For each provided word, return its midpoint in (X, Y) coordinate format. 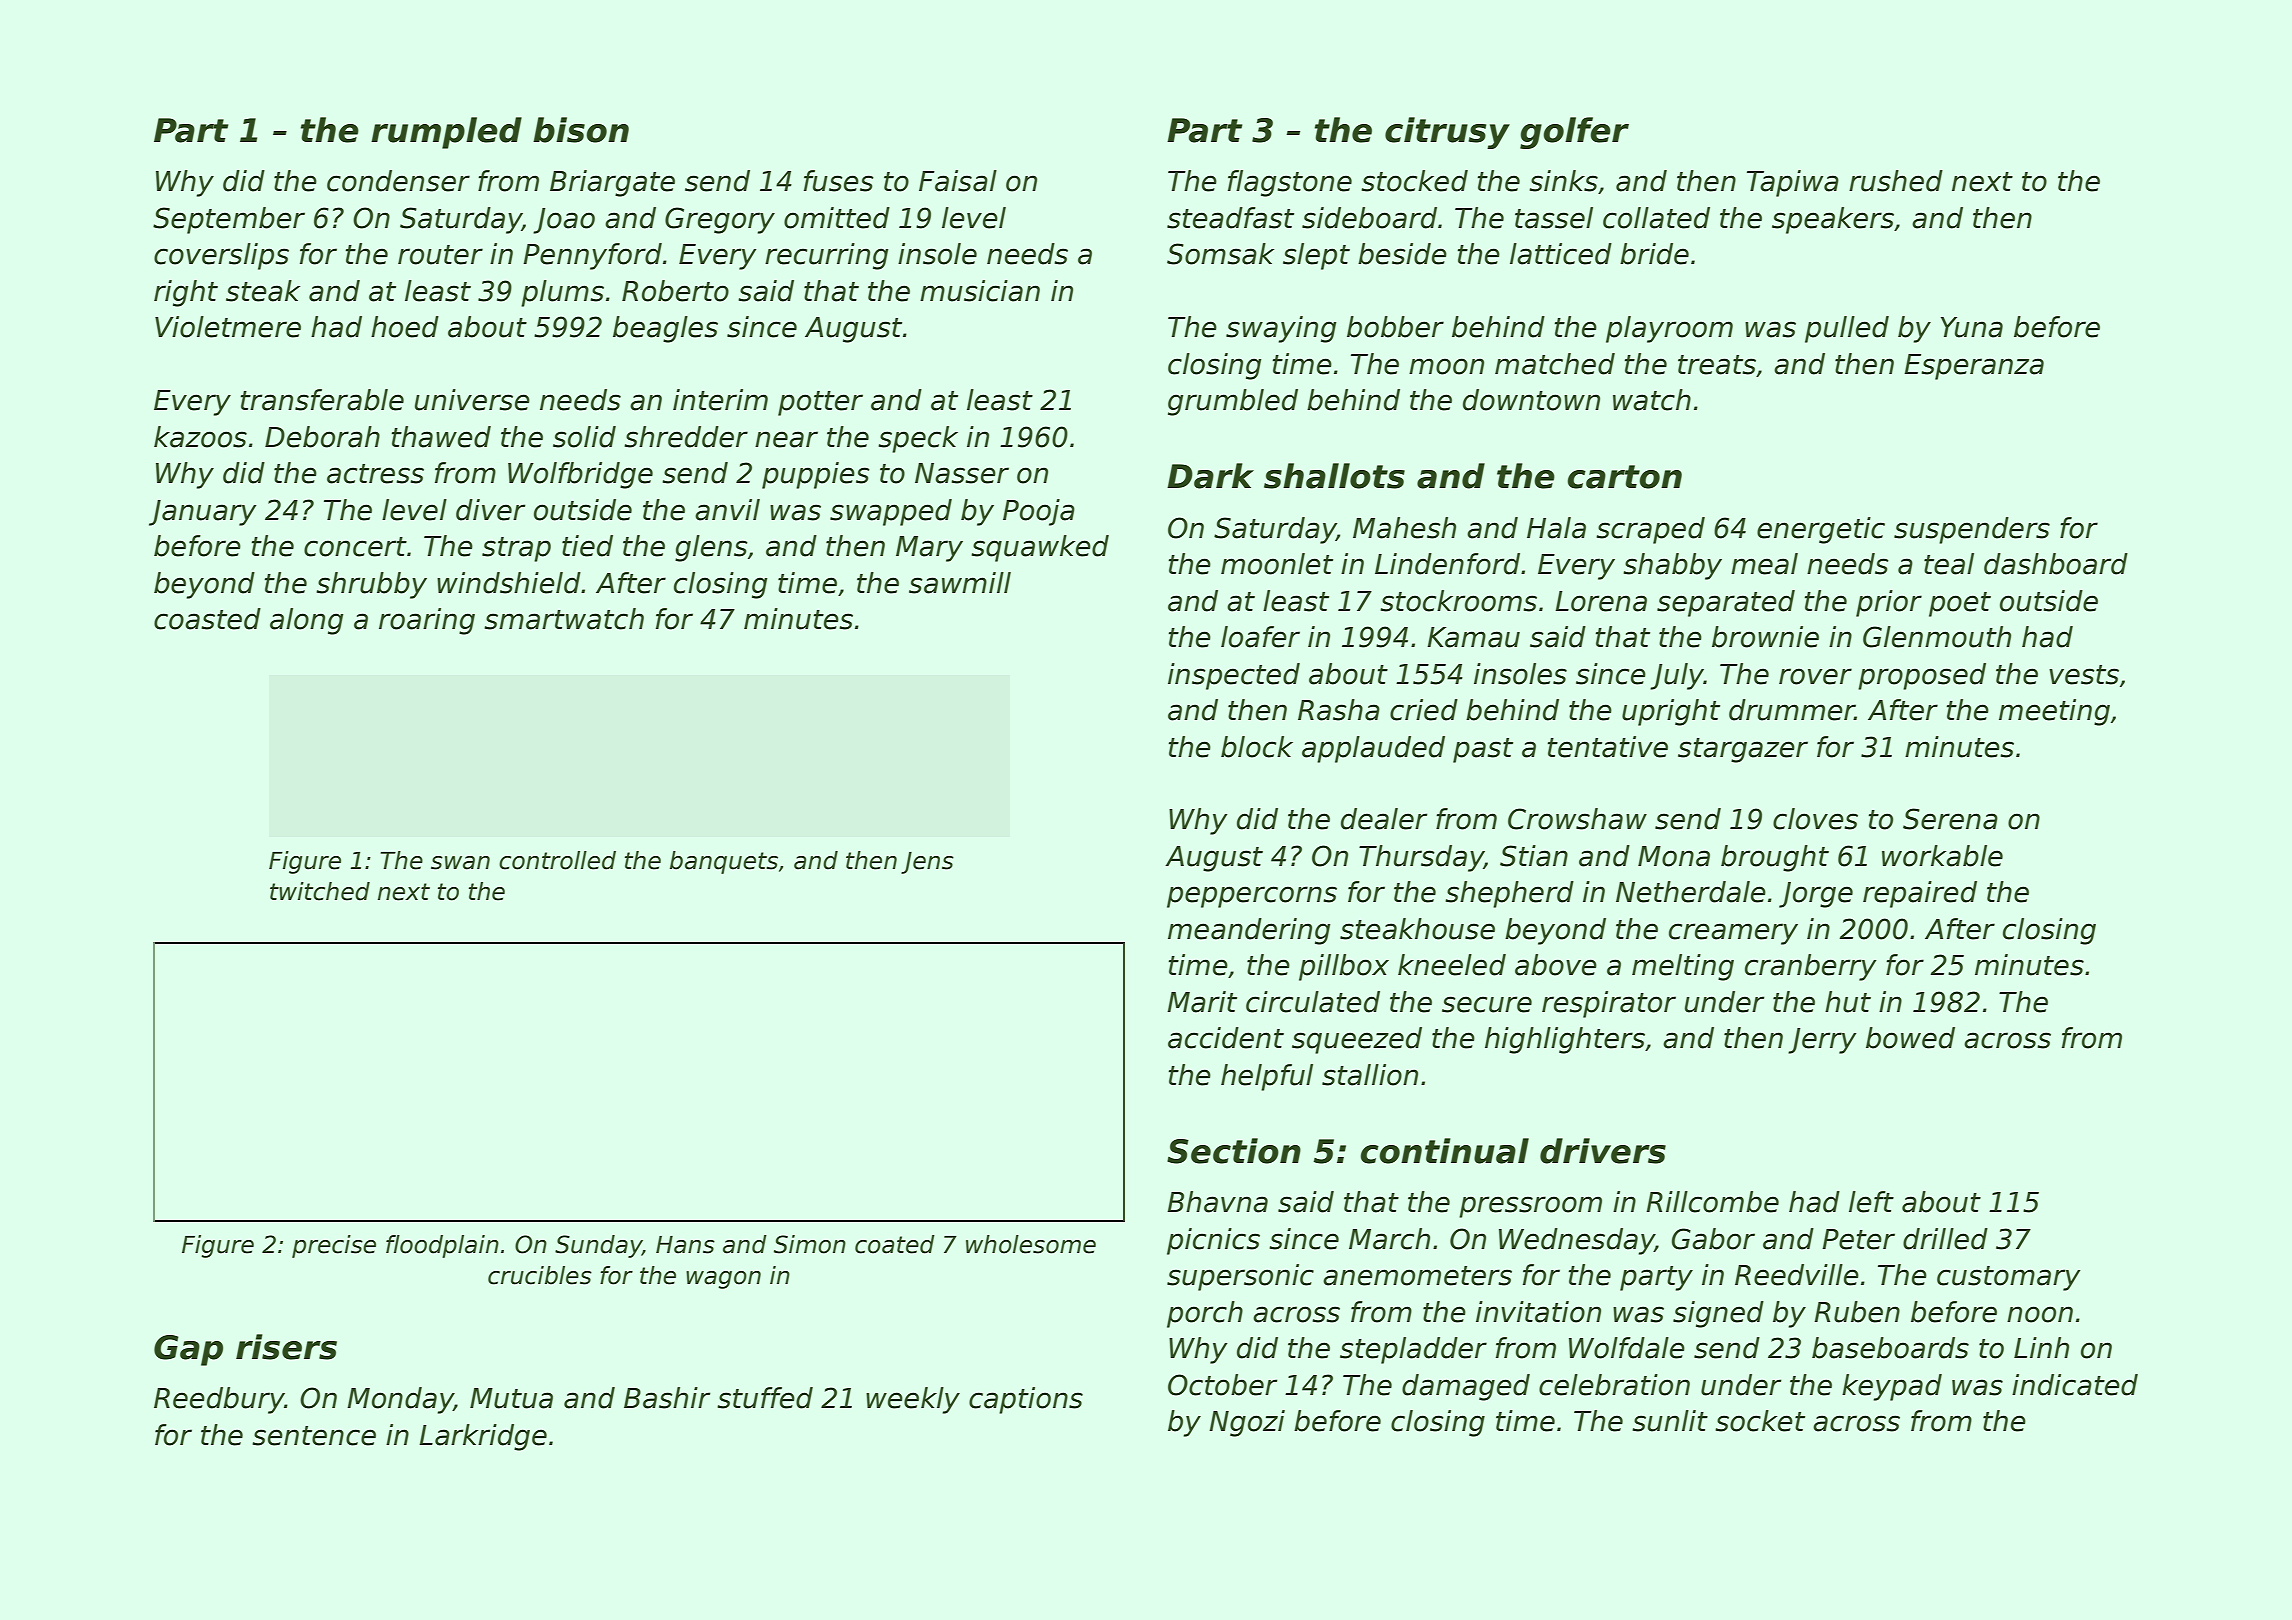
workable (1942, 856)
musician (980, 291)
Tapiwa (1793, 183)
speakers (1833, 220)
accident (1226, 1038)
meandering (1249, 931)
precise (334, 1246)
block (1257, 747)
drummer (1792, 710)
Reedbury (219, 1400)
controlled (557, 860)
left (1871, 1202)
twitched (320, 891)
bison (581, 130)
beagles (665, 329)
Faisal (958, 181)
